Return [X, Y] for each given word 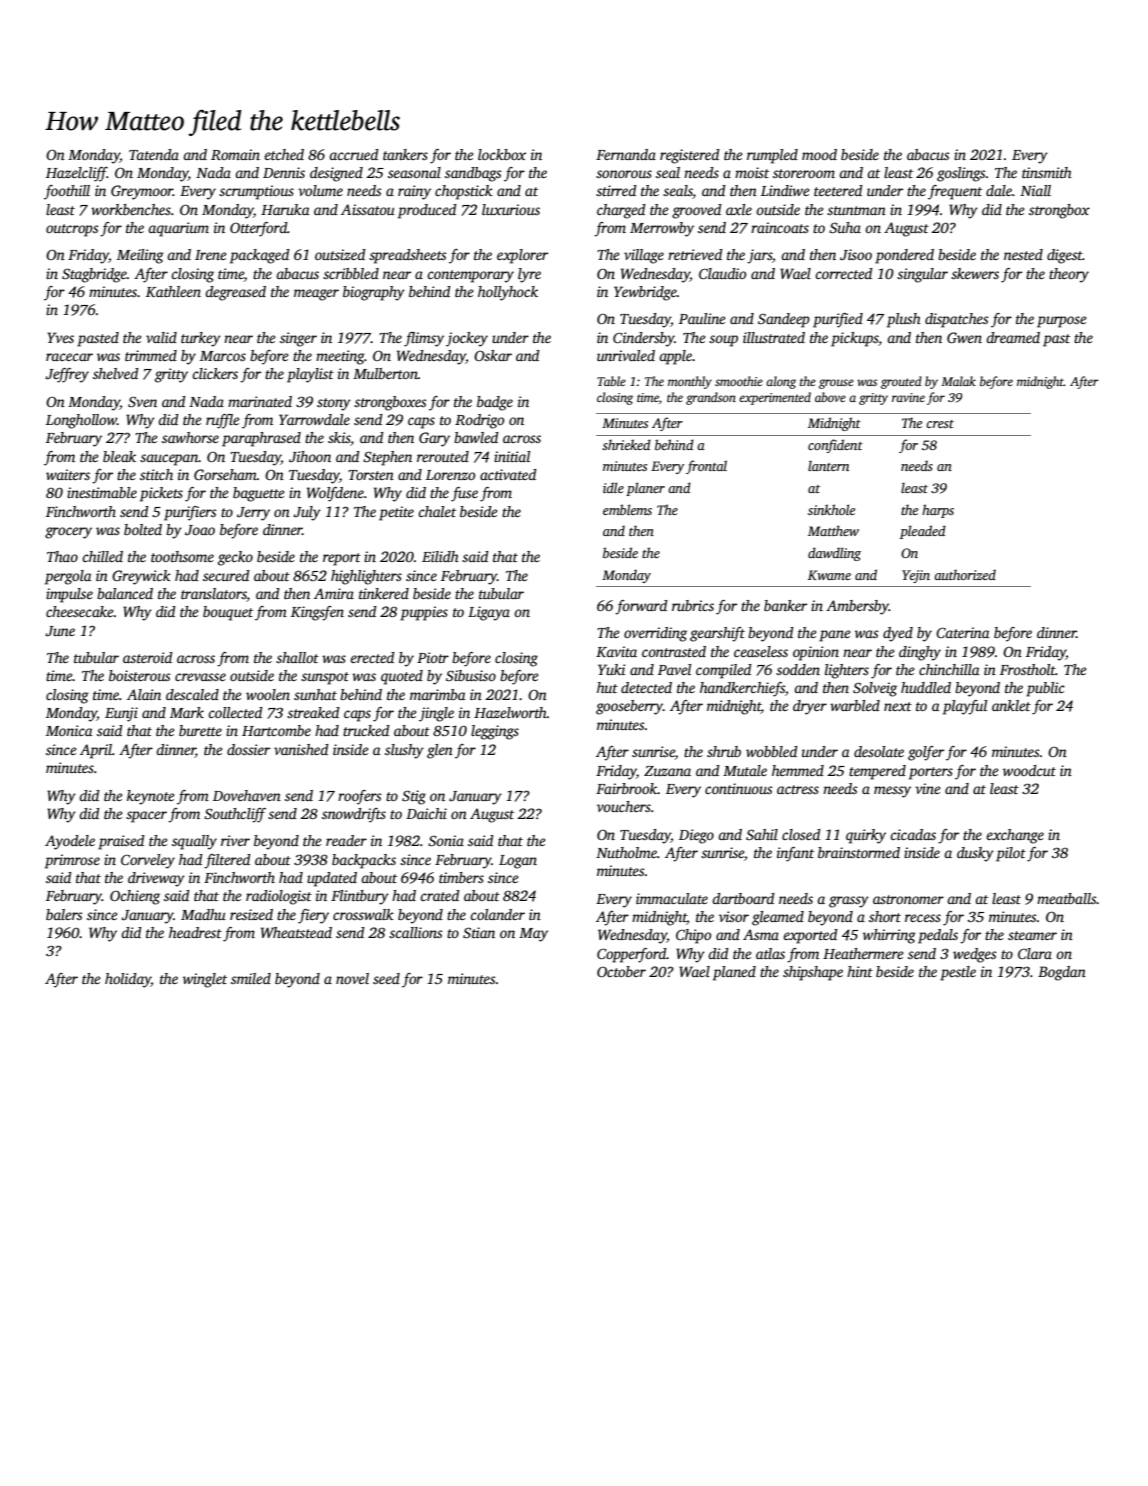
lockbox [502, 154]
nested [1023, 254]
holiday [128, 980]
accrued [354, 154]
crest [940, 424]
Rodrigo [479, 421]
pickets [161, 494]
